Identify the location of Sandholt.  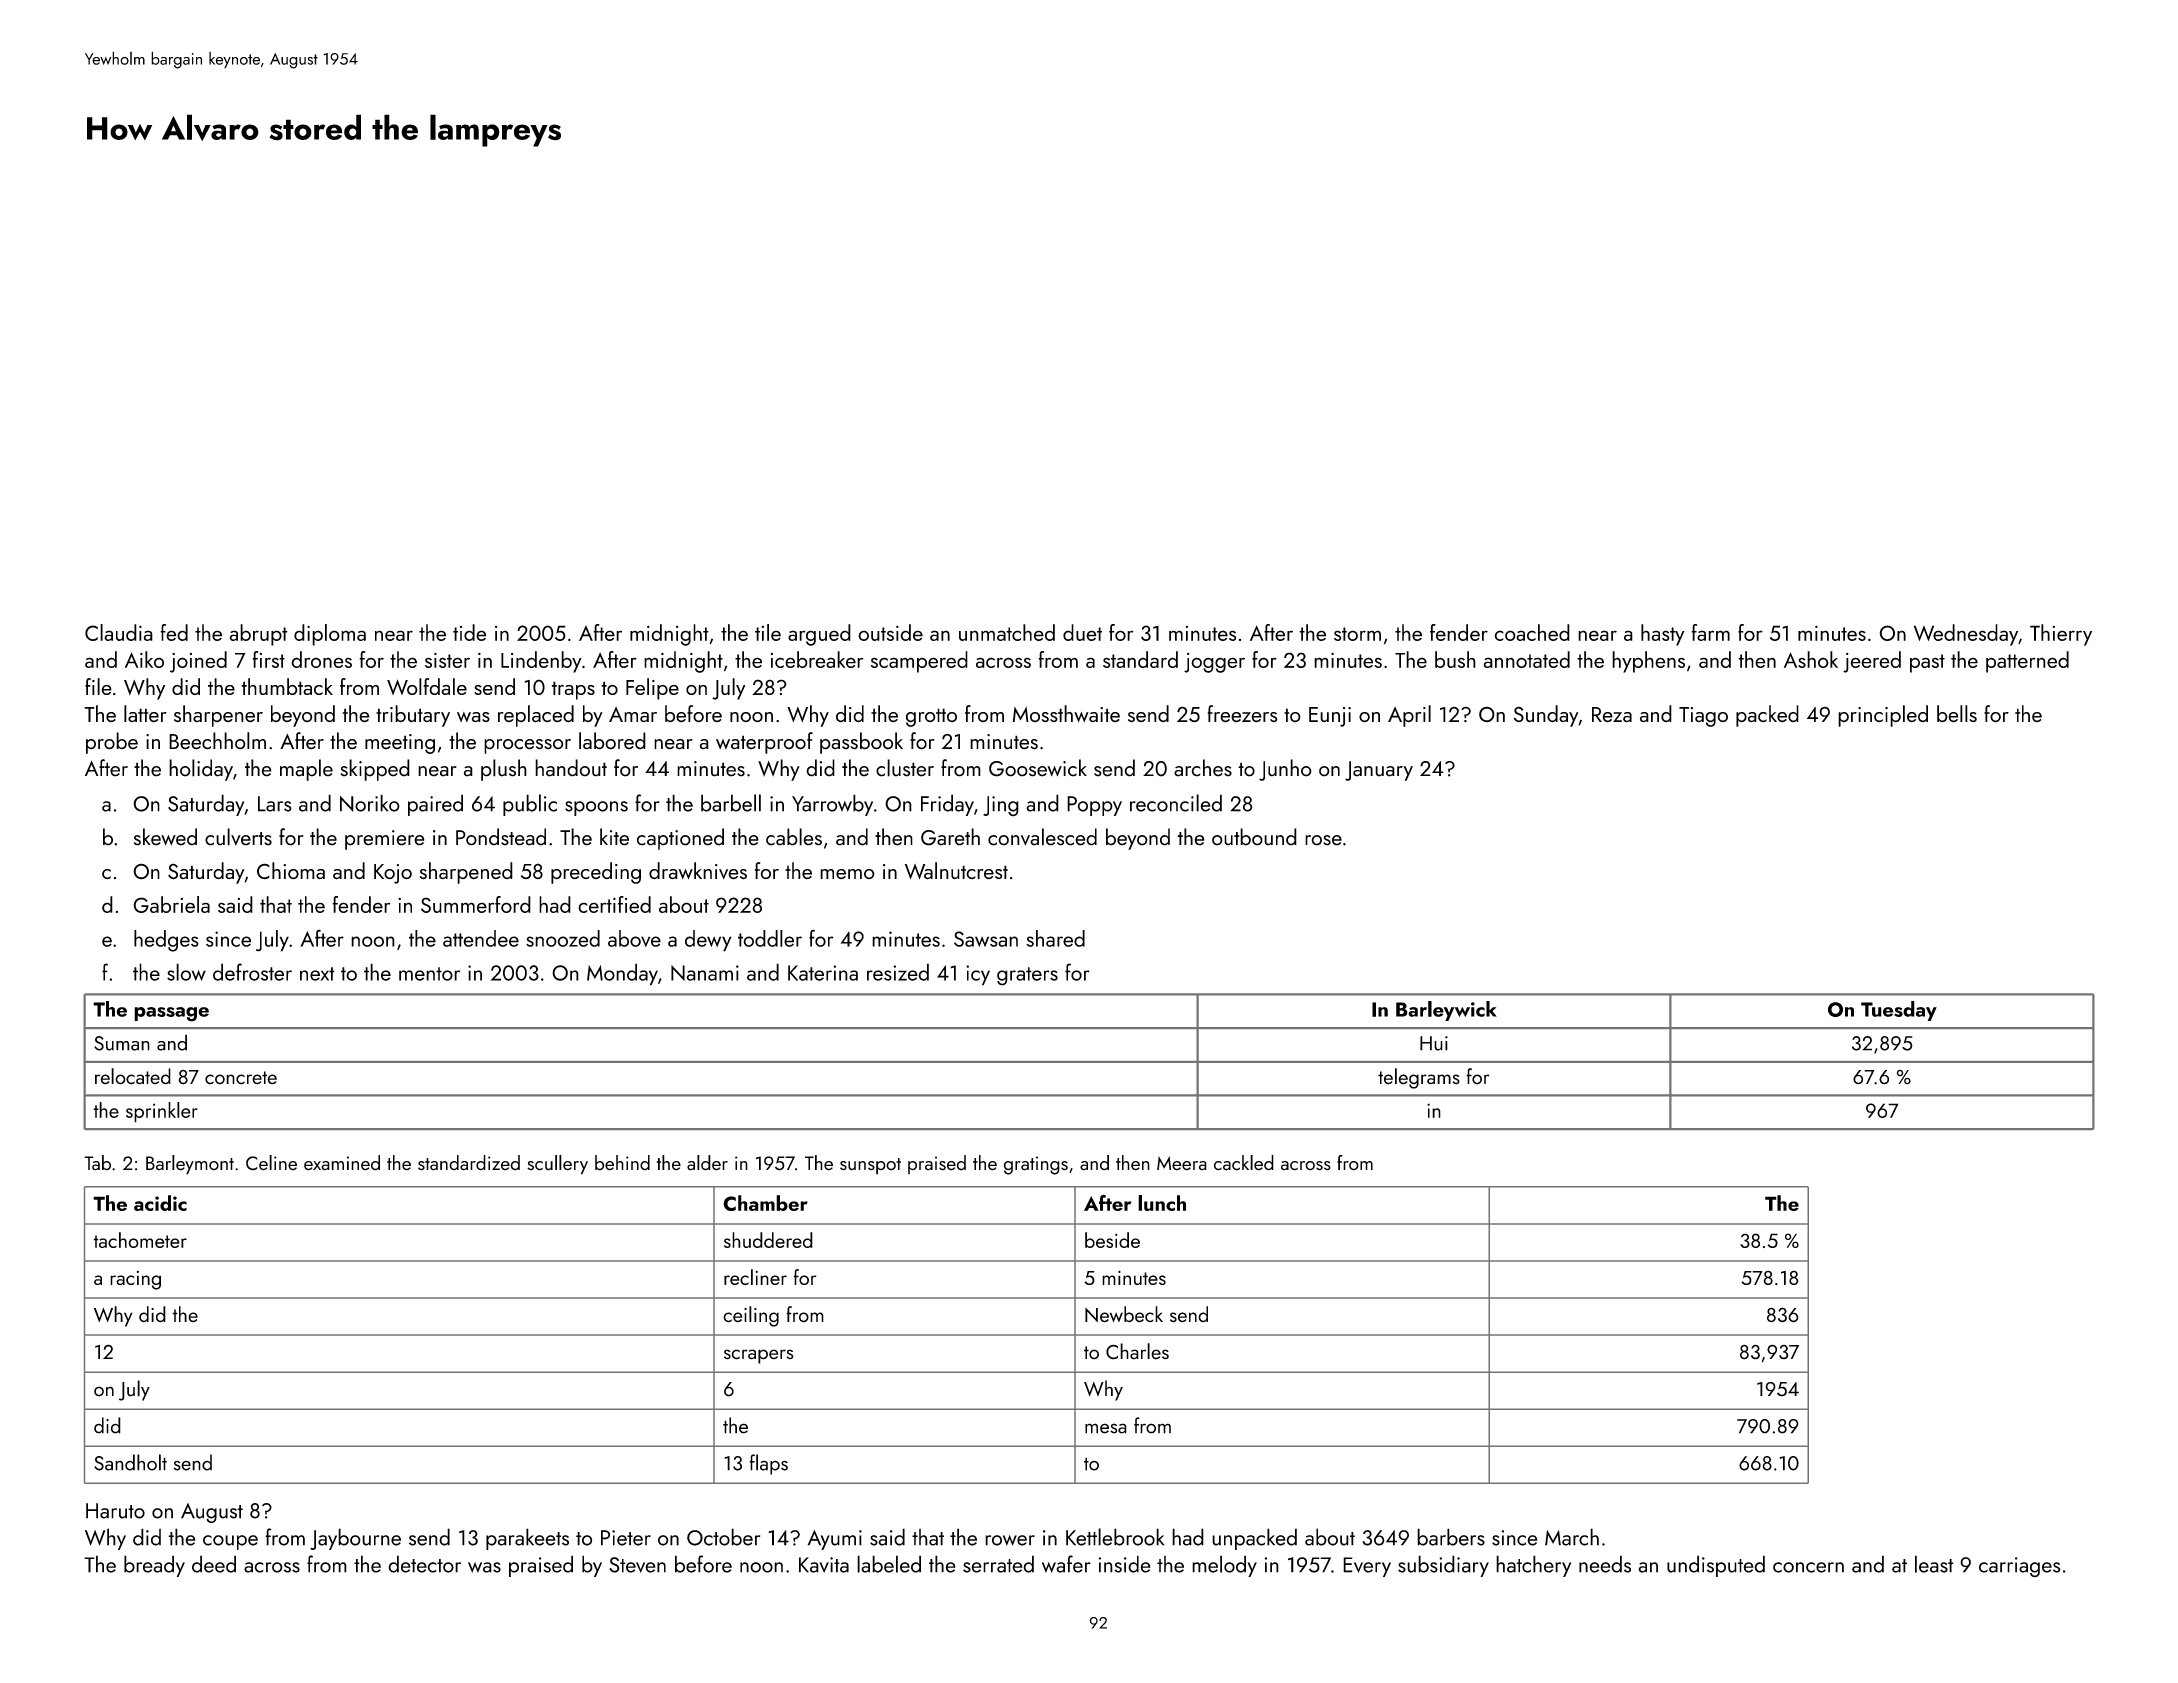
(130, 1462).
